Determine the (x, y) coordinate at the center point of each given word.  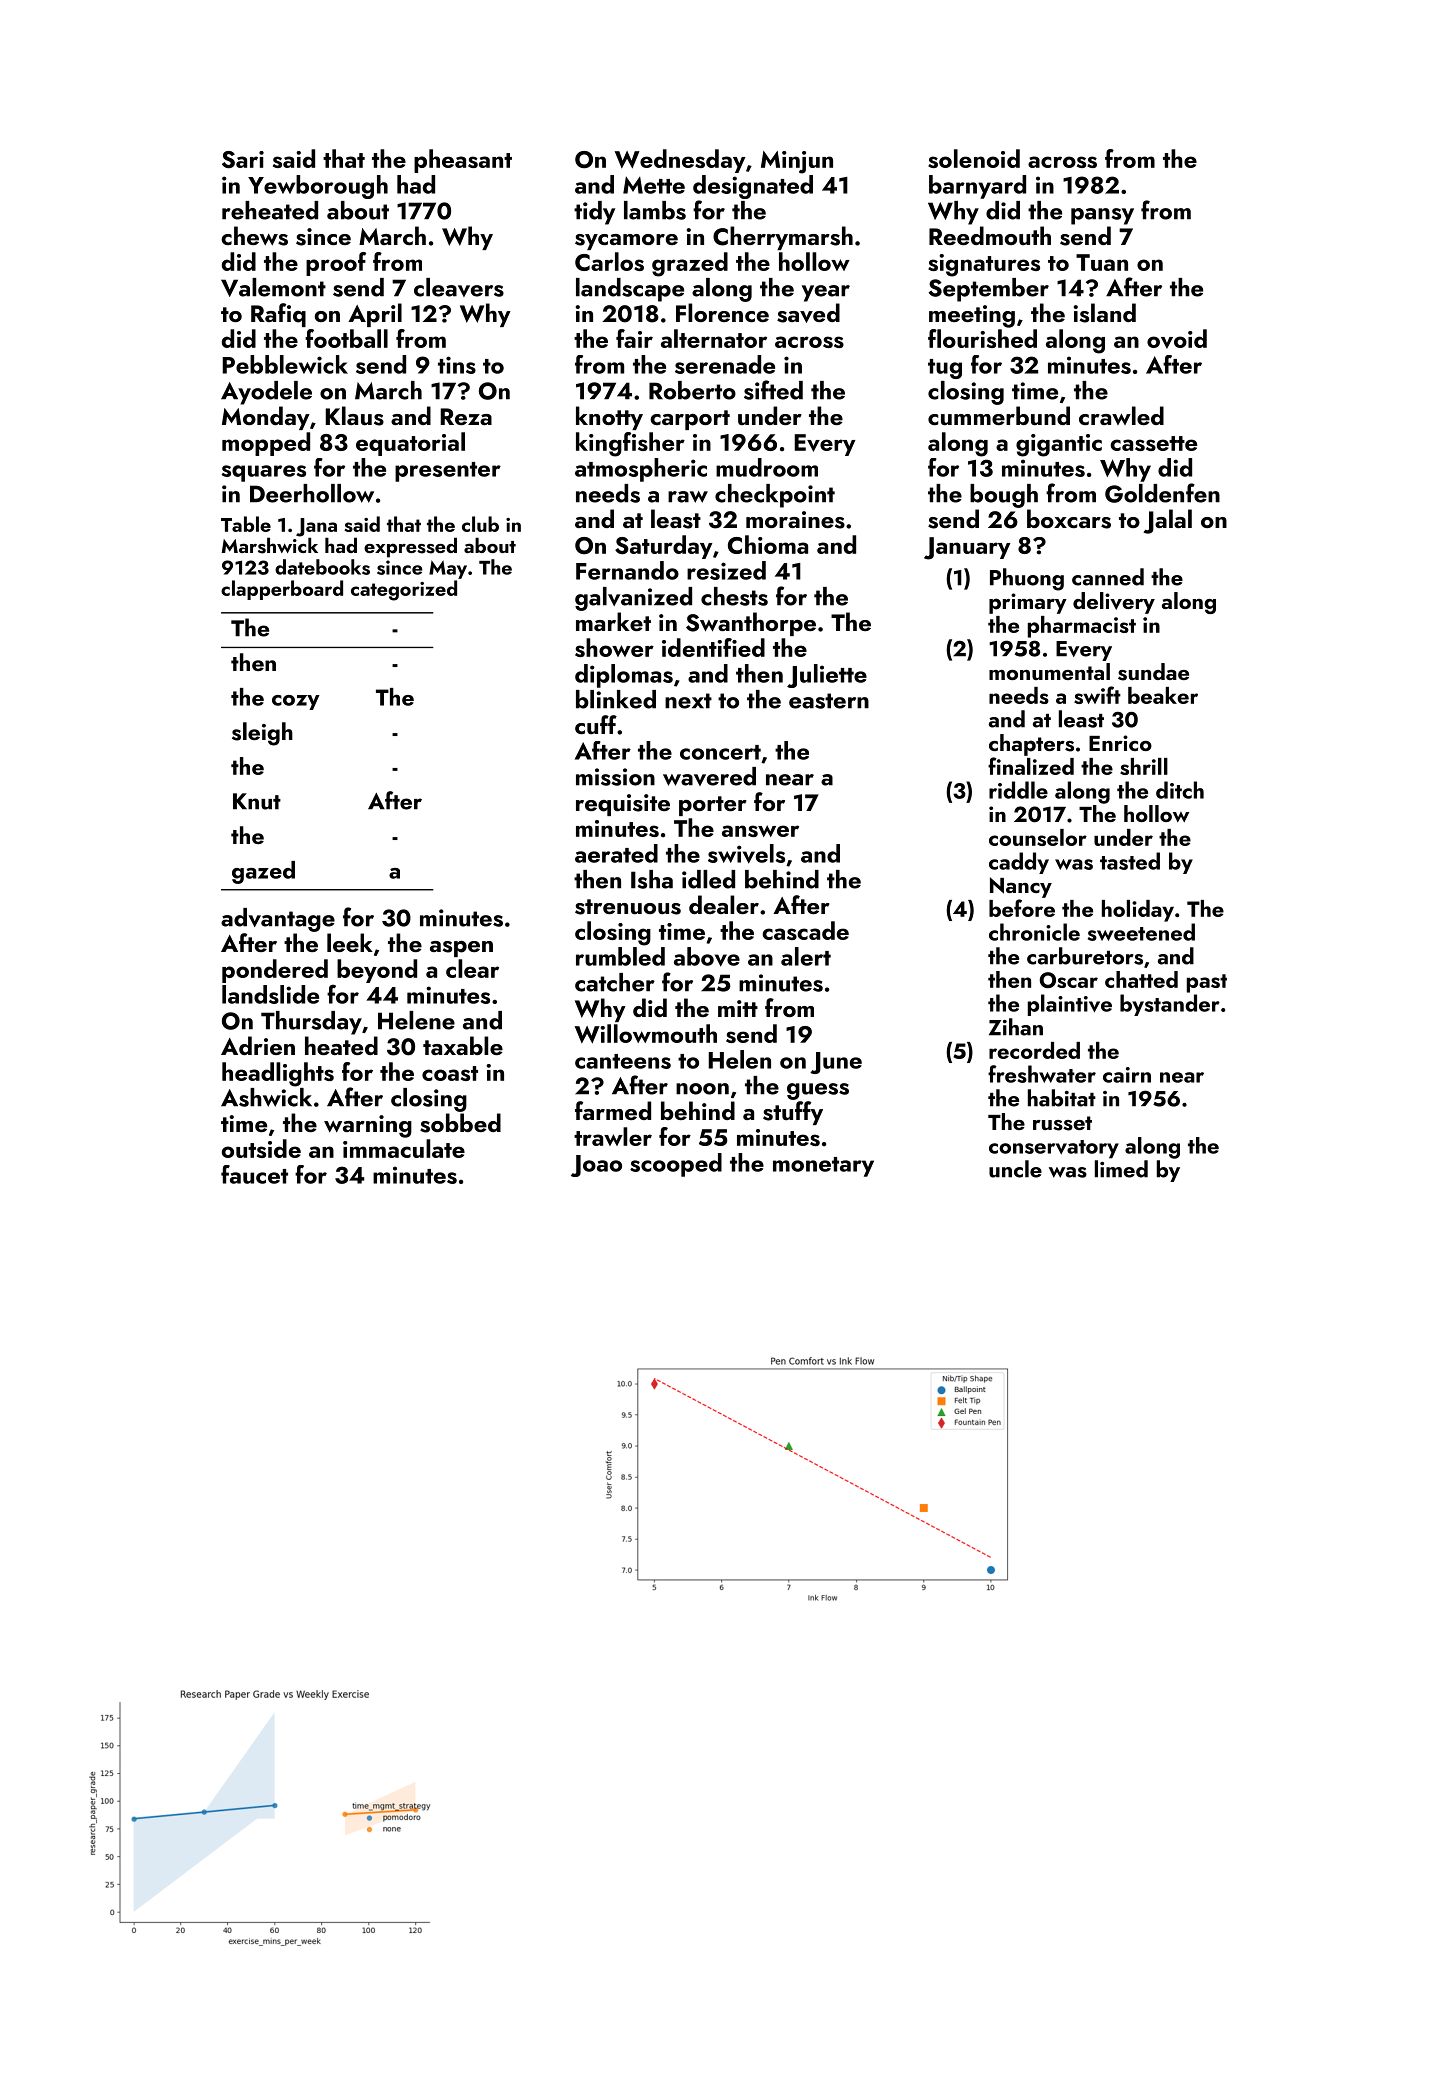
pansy (1102, 216)
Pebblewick (285, 364)
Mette (654, 185)
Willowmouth (646, 1033)
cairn (1127, 1075)
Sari (243, 160)
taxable (463, 1045)
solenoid (974, 158)
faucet (254, 1174)
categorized (404, 590)
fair (634, 338)
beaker (1163, 695)
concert (720, 752)
